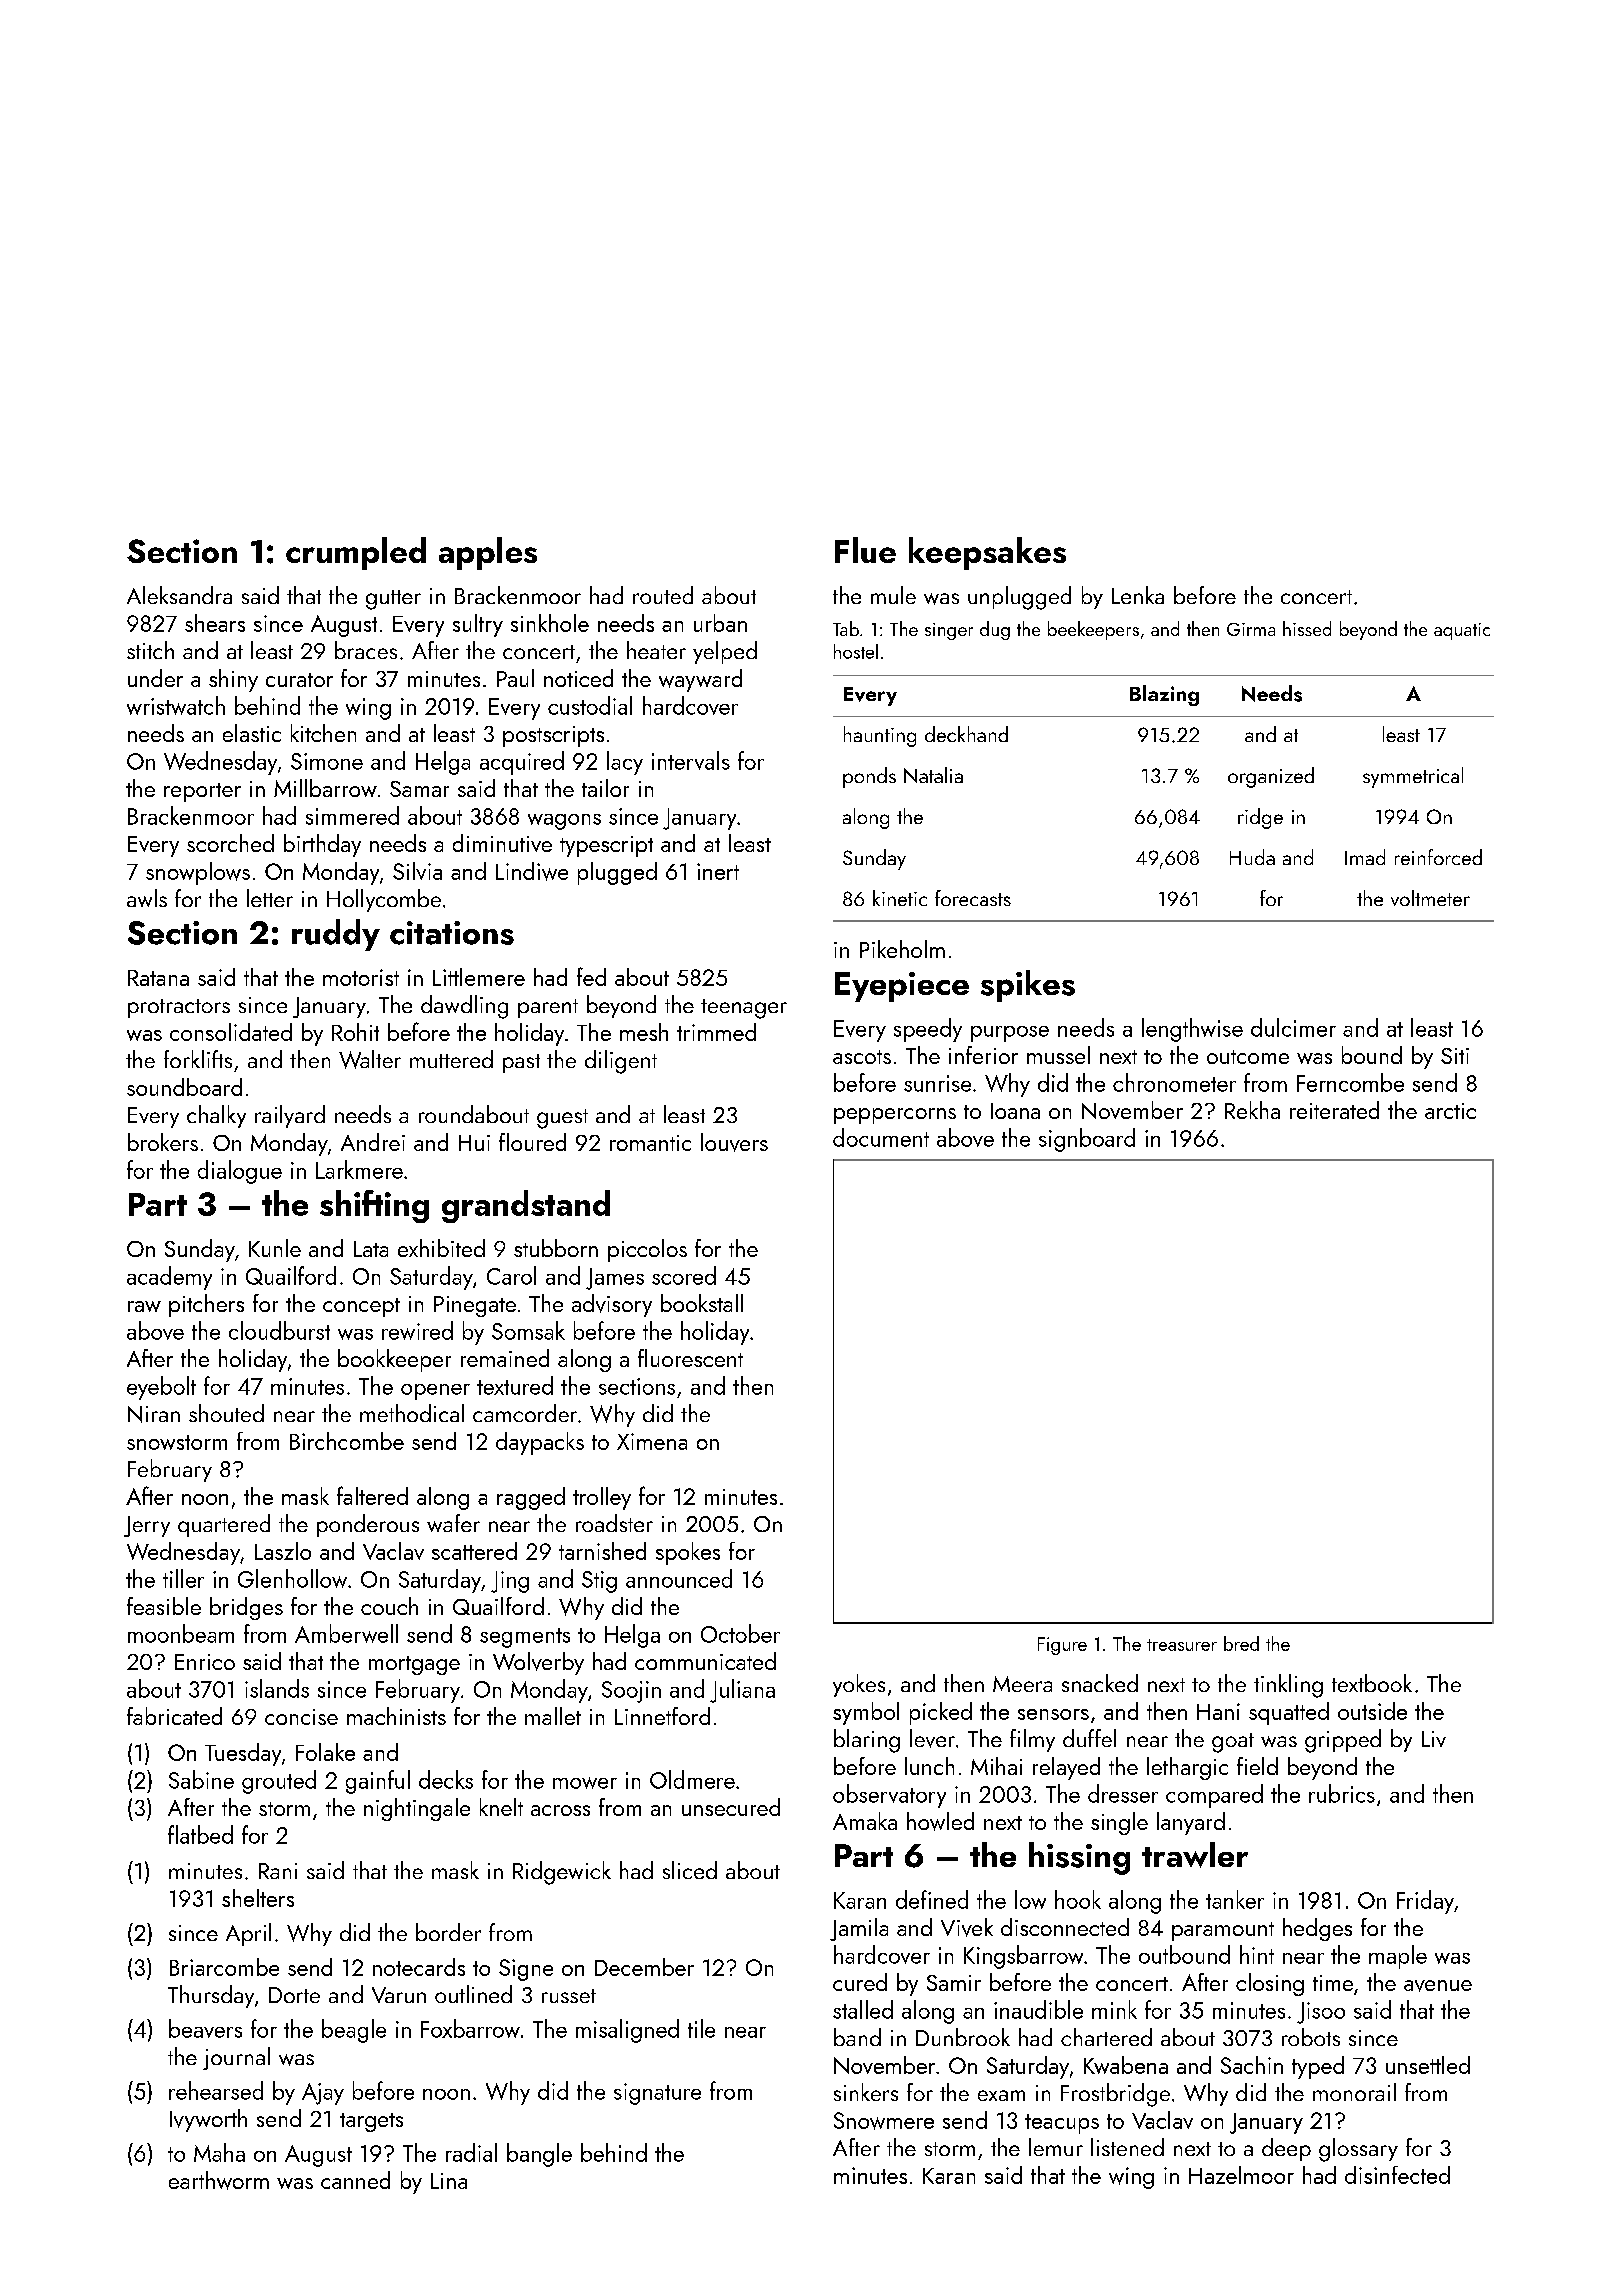 This document has width=1620, height=2292. Describe the element at coordinates (690, 1358) in the document. I see `fluorescent` at that location.
